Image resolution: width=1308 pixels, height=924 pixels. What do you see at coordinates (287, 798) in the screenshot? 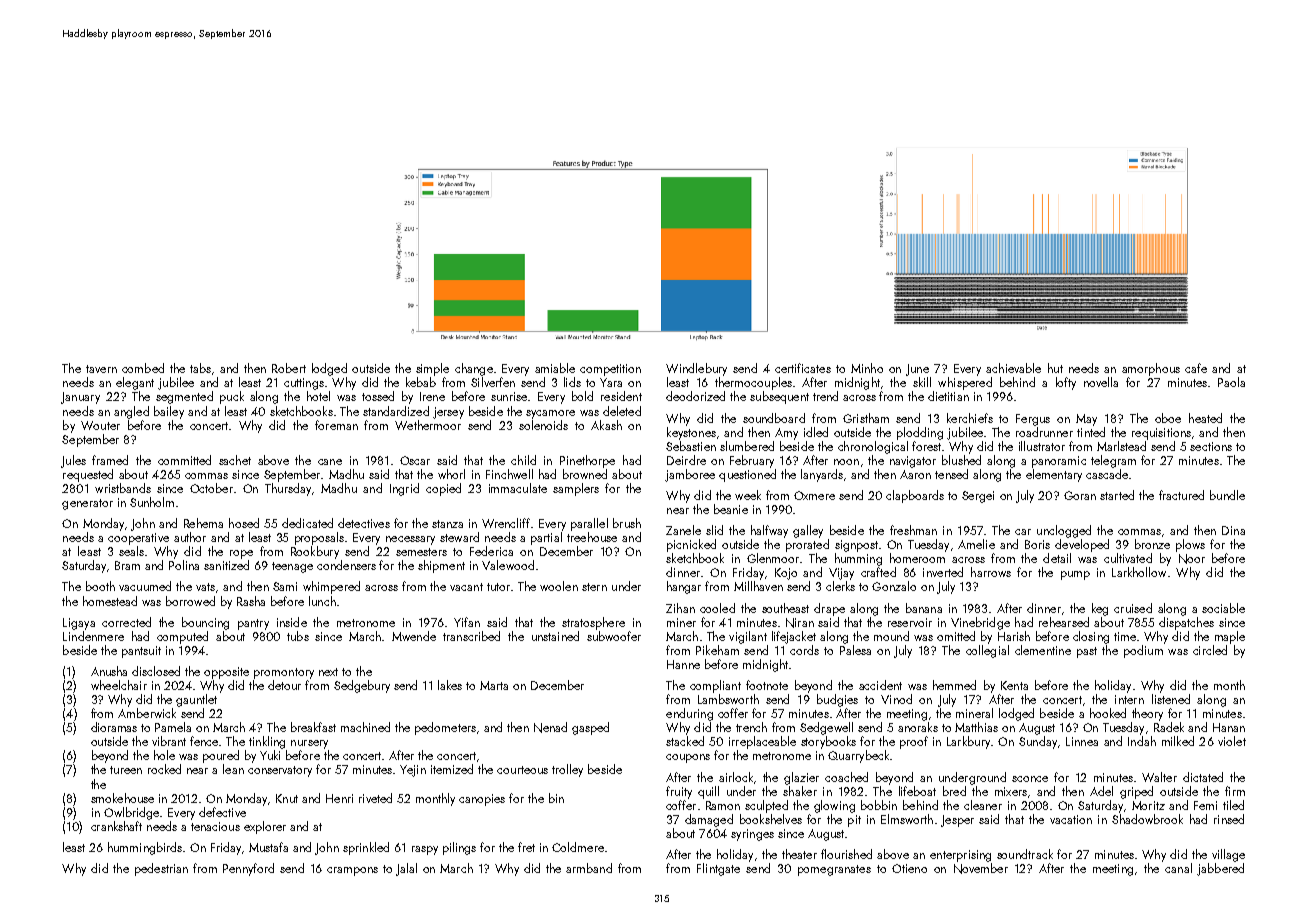
I see `Knut` at bounding box center [287, 798].
